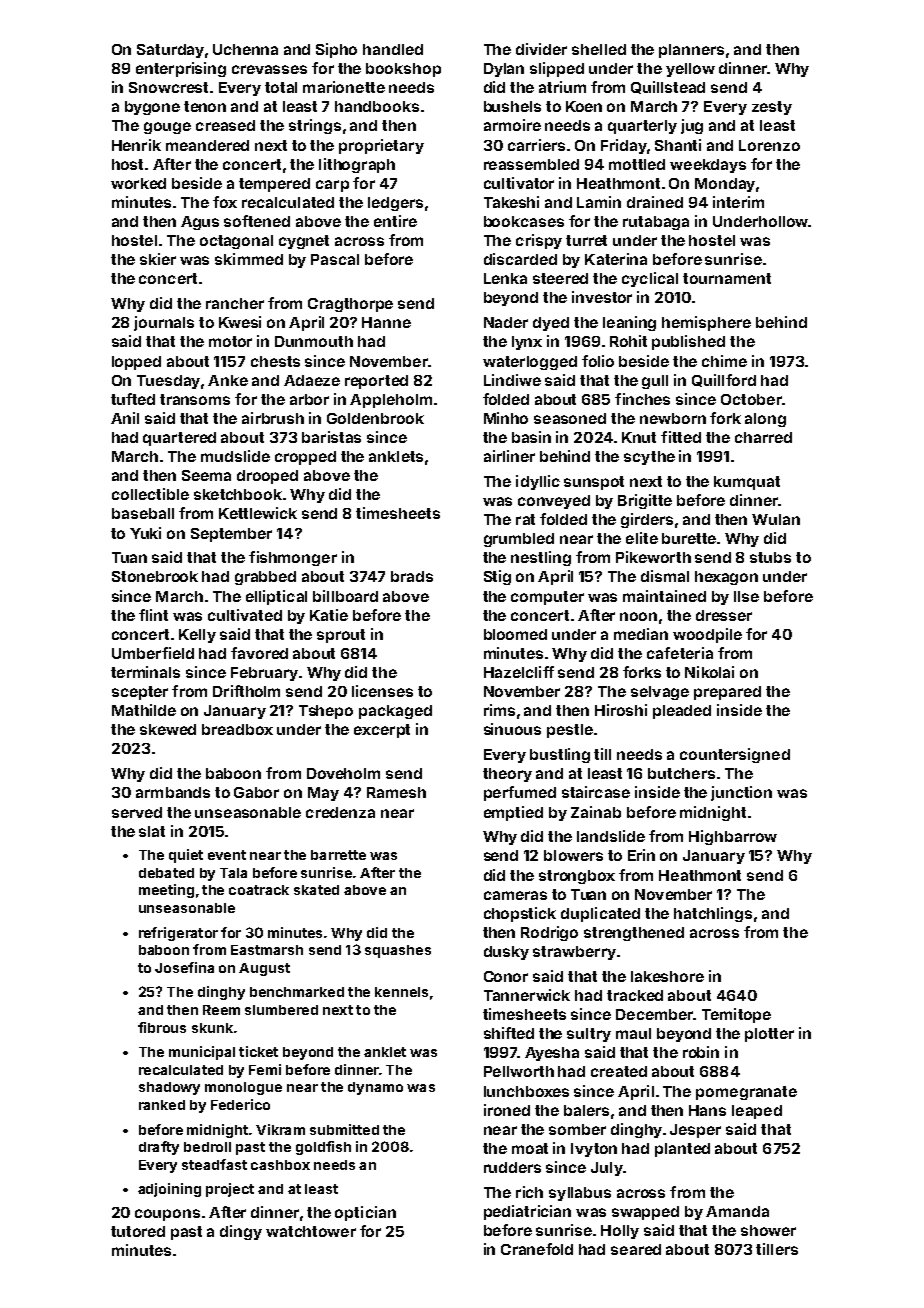 The width and height of the image is (924, 1308). I want to click on total, so click(281, 87).
